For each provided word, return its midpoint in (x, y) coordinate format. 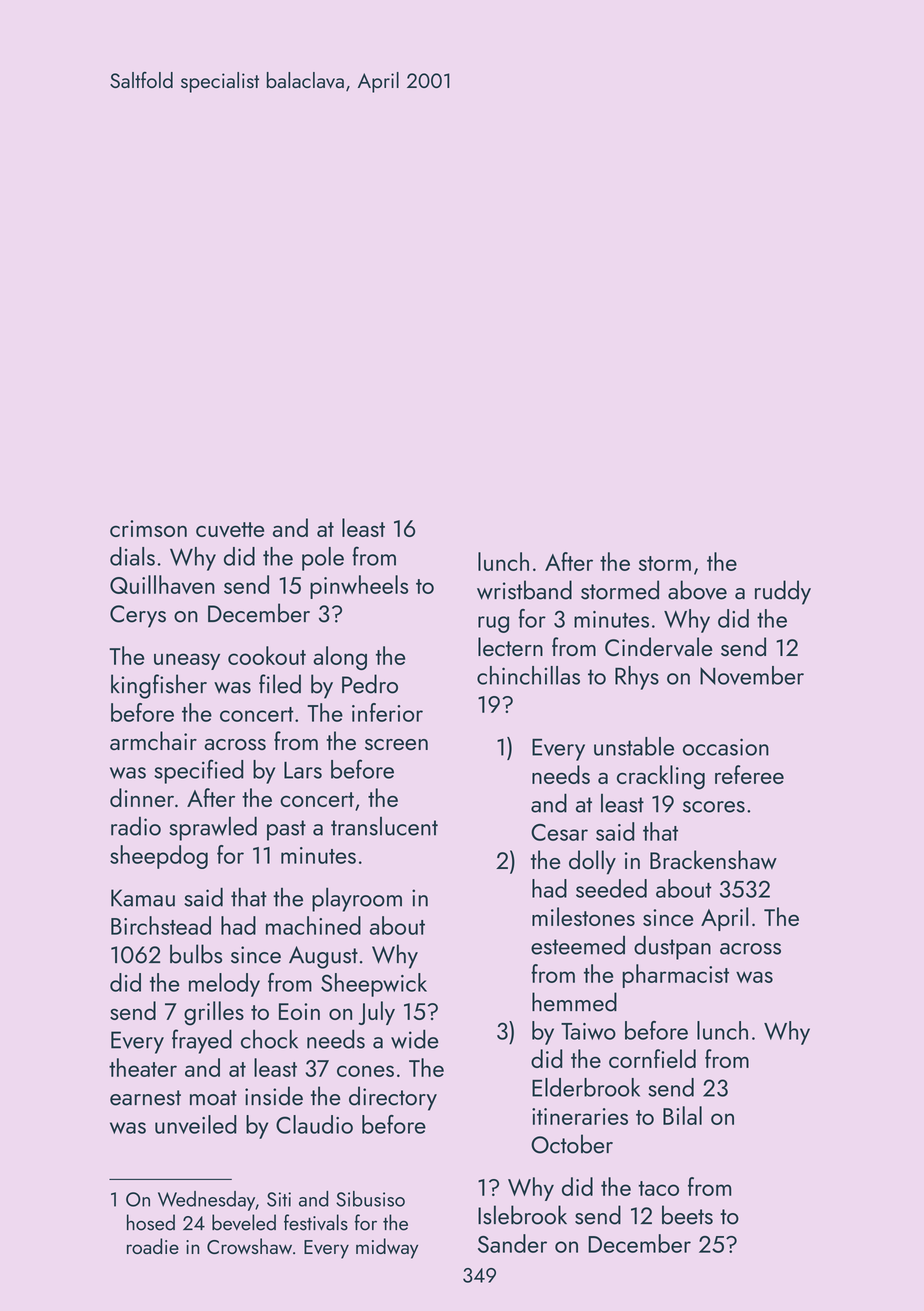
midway (387, 1248)
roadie (153, 1246)
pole (323, 559)
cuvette (230, 529)
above (697, 590)
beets (687, 1215)
